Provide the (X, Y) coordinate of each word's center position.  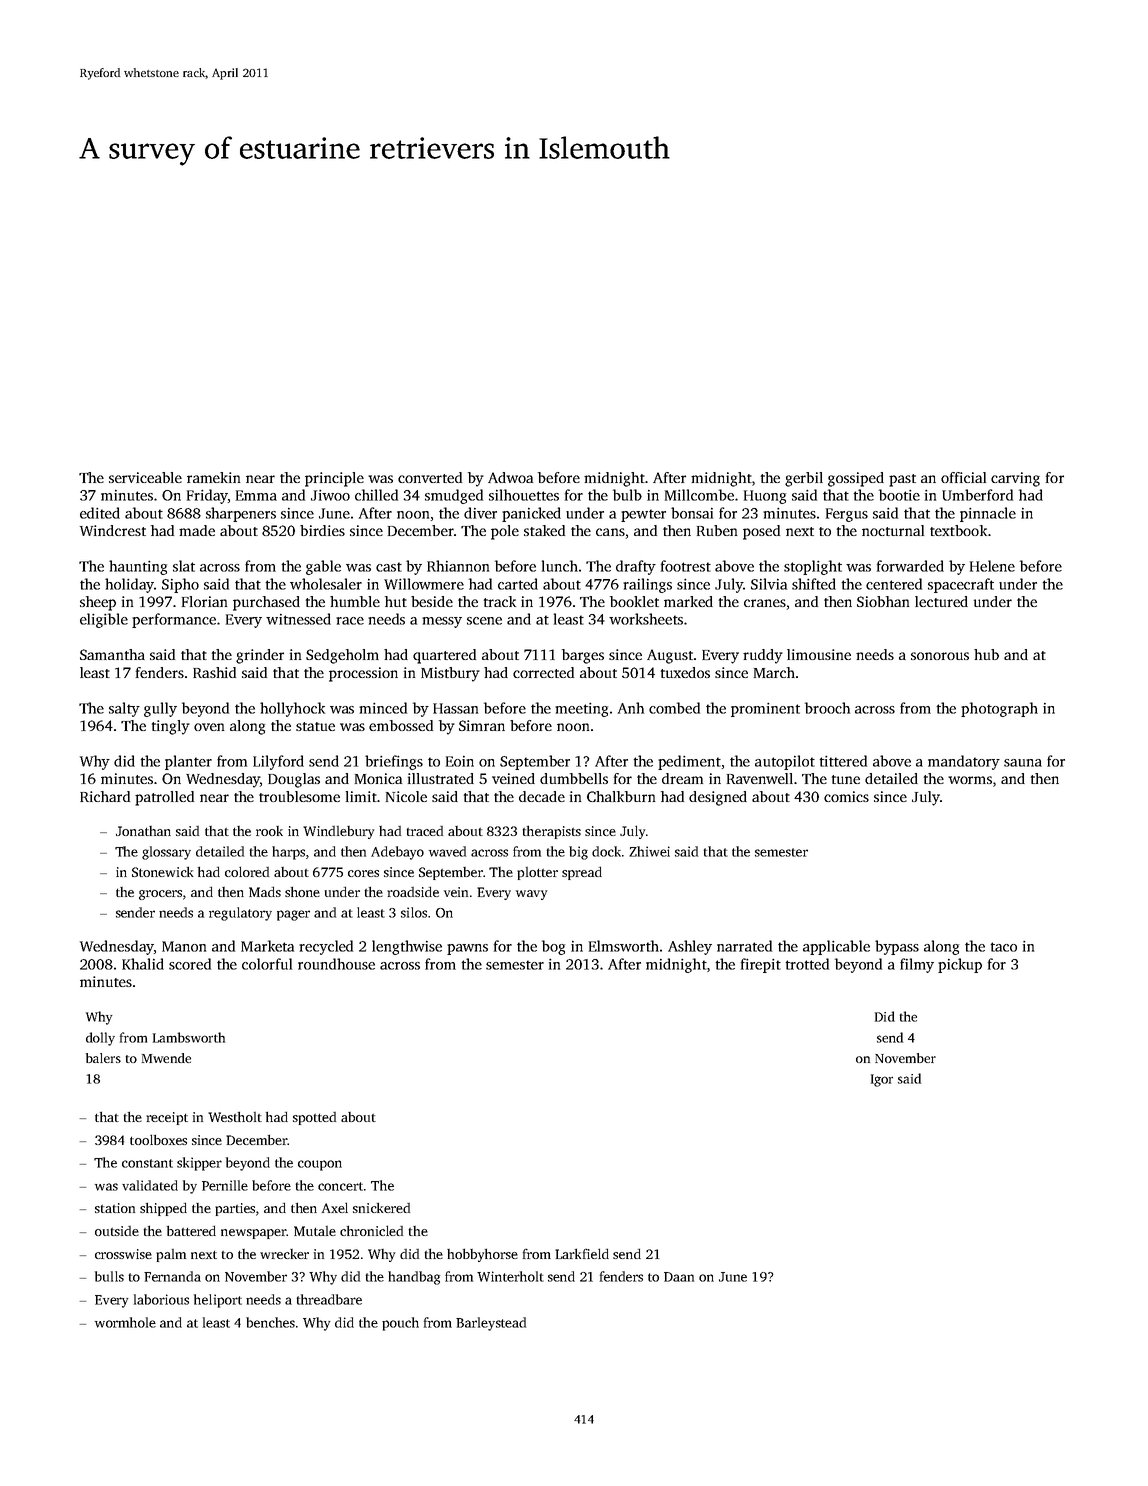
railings (647, 585)
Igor (882, 1080)
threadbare (329, 1299)
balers (103, 1058)
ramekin (213, 477)
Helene (992, 566)
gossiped (856, 479)
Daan (679, 1277)
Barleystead (491, 1324)
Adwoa (510, 477)
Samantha (112, 654)
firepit (761, 965)
